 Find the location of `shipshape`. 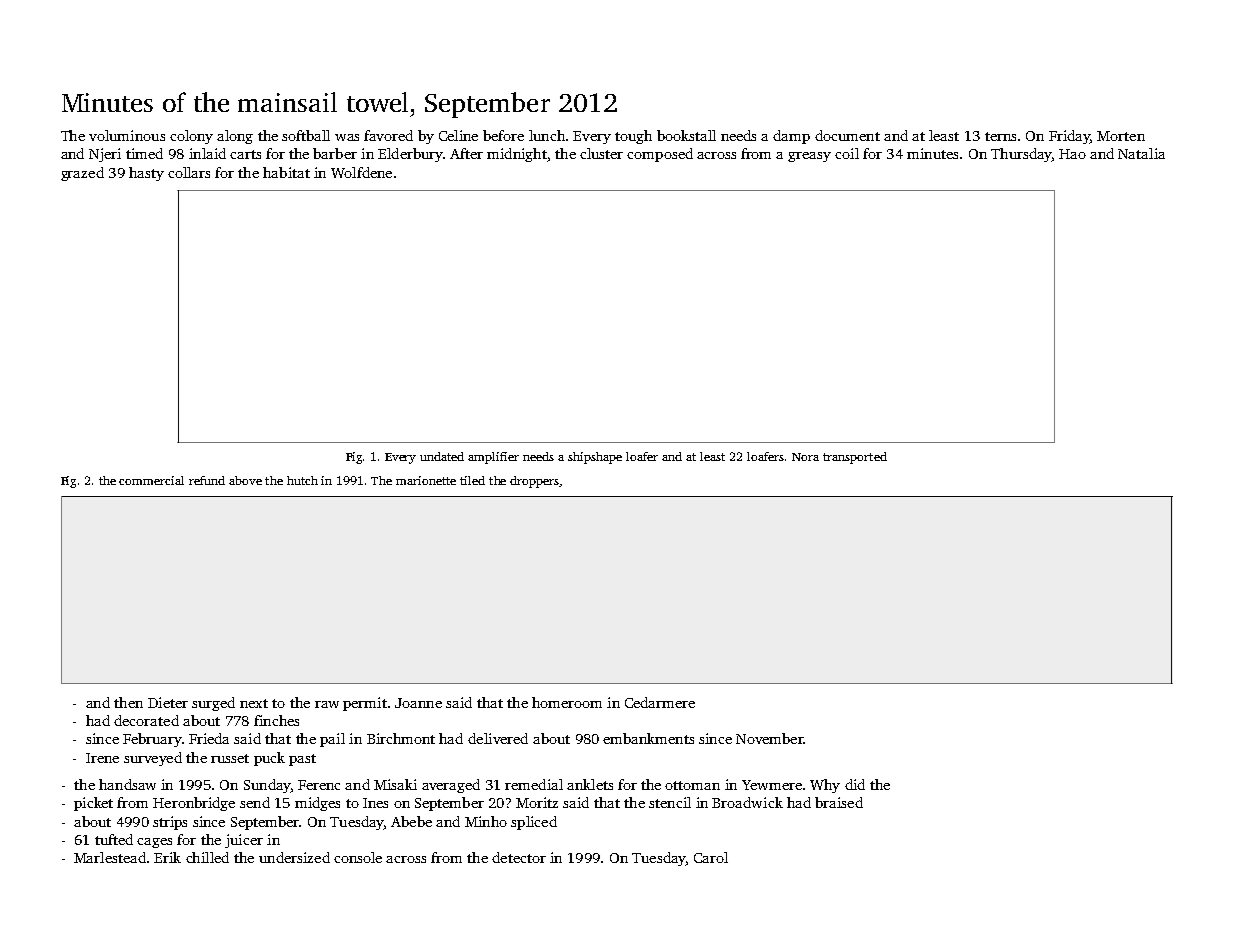

shipshape is located at coordinates (595, 458).
